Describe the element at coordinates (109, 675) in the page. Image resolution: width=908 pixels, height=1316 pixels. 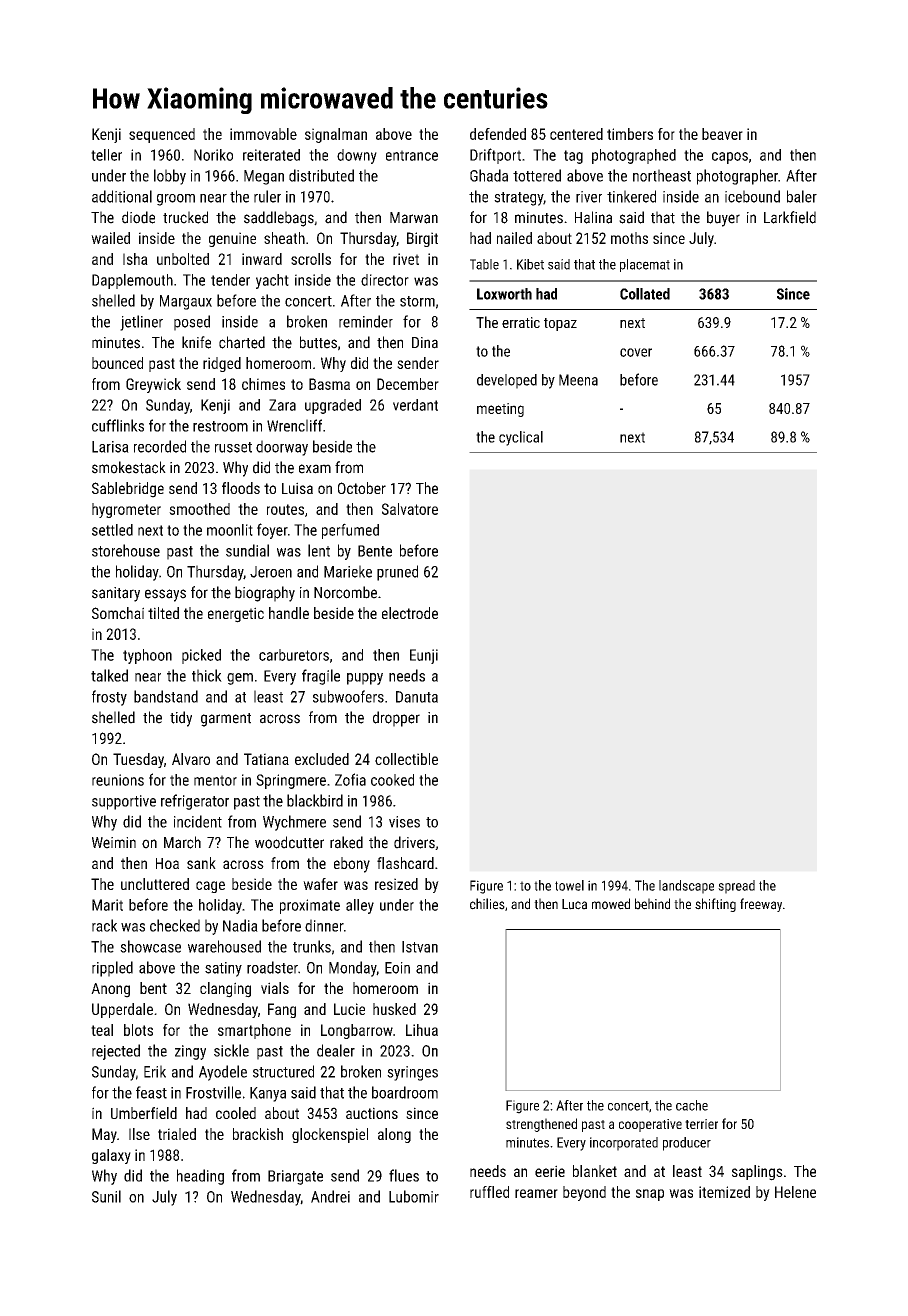
I see `talked` at that location.
